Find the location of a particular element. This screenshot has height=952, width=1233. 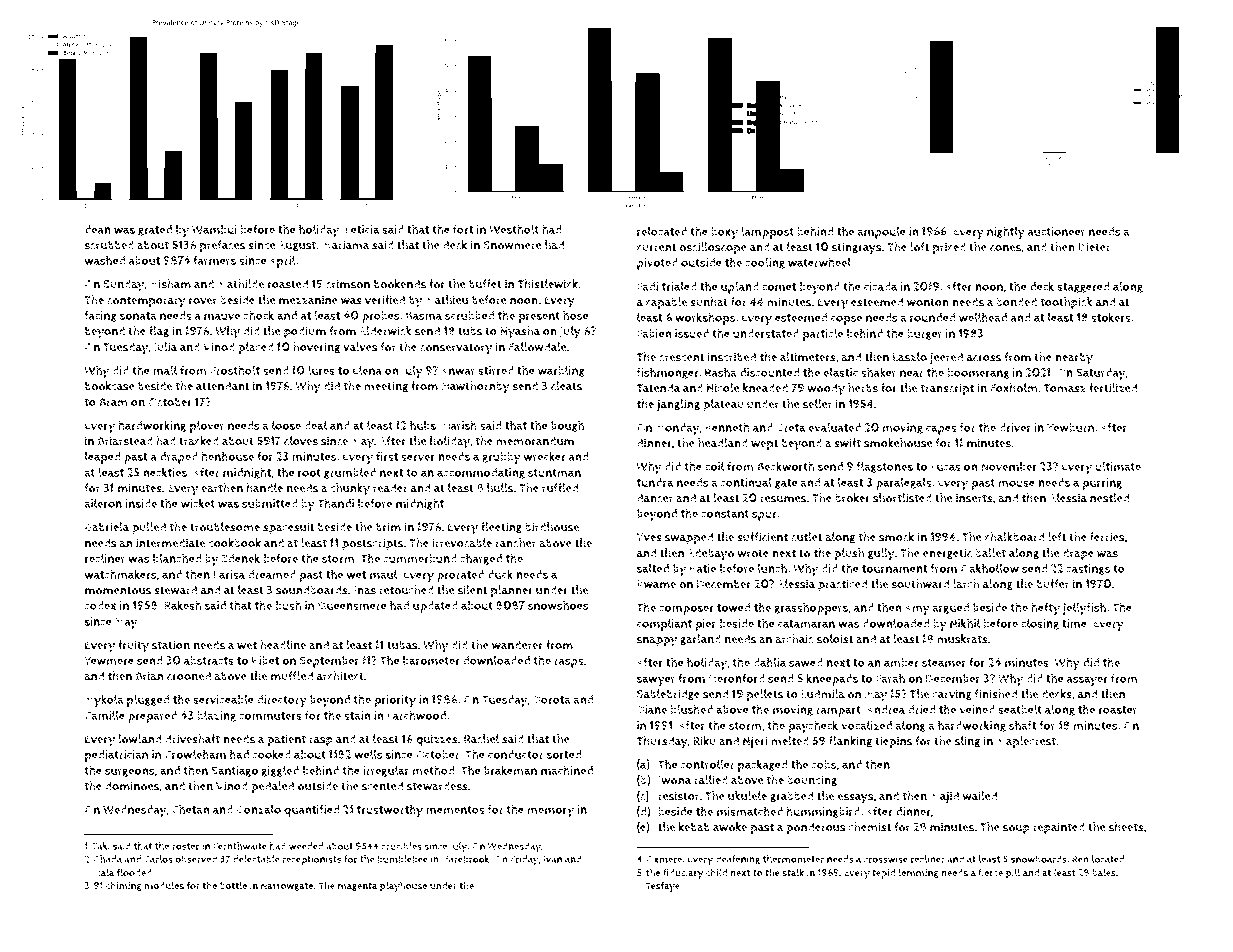

mall is located at coordinates (165, 370).
